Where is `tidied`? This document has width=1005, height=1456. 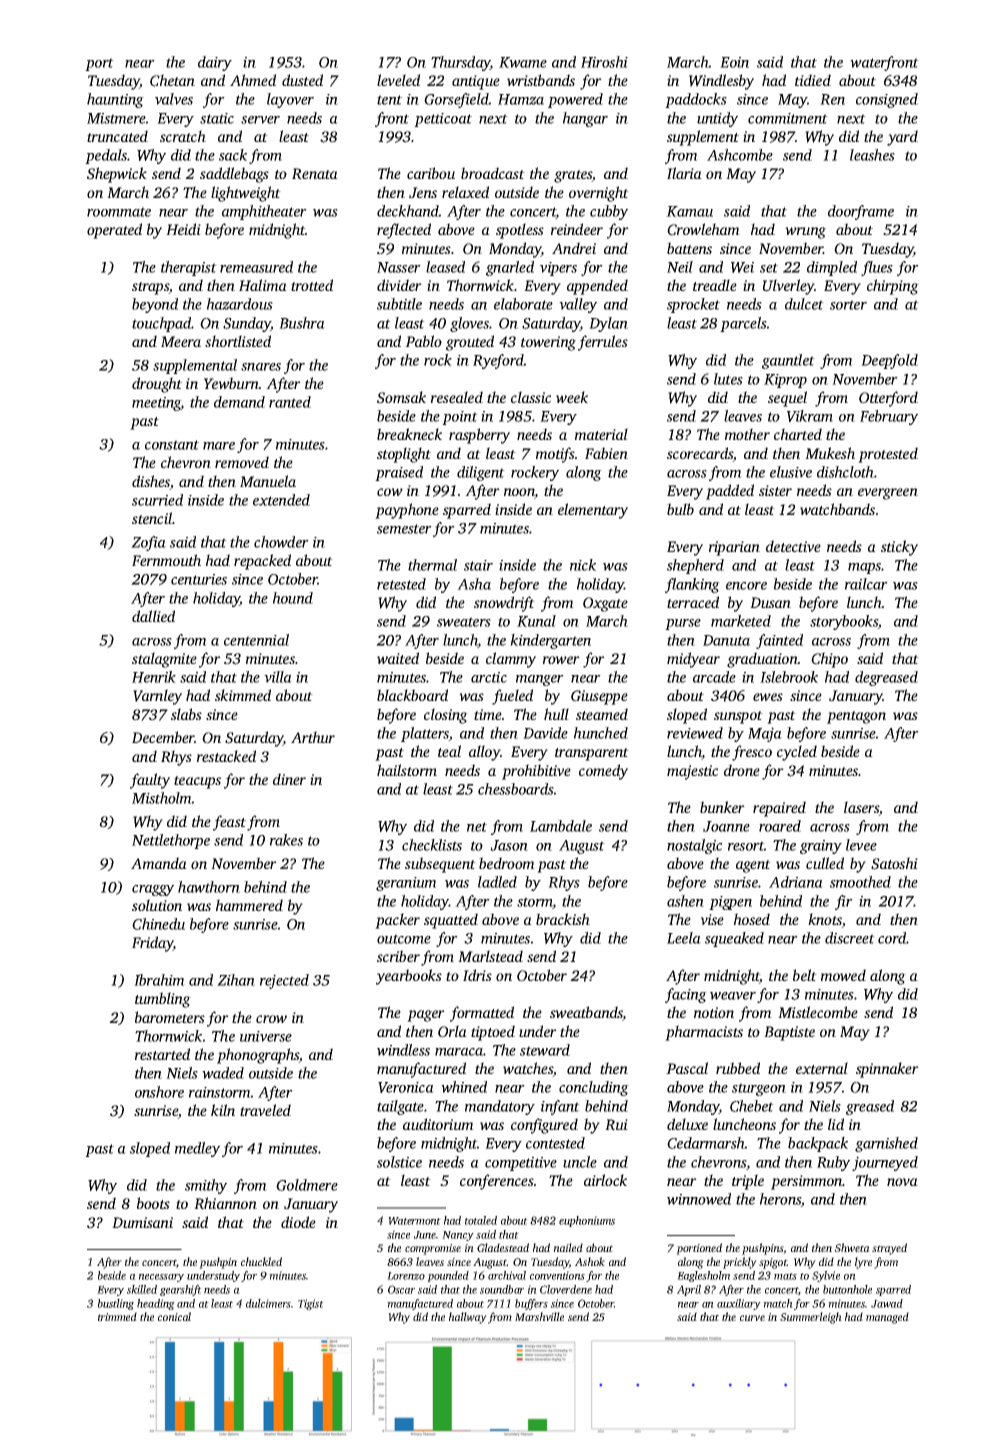 tidied is located at coordinates (813, 80).
